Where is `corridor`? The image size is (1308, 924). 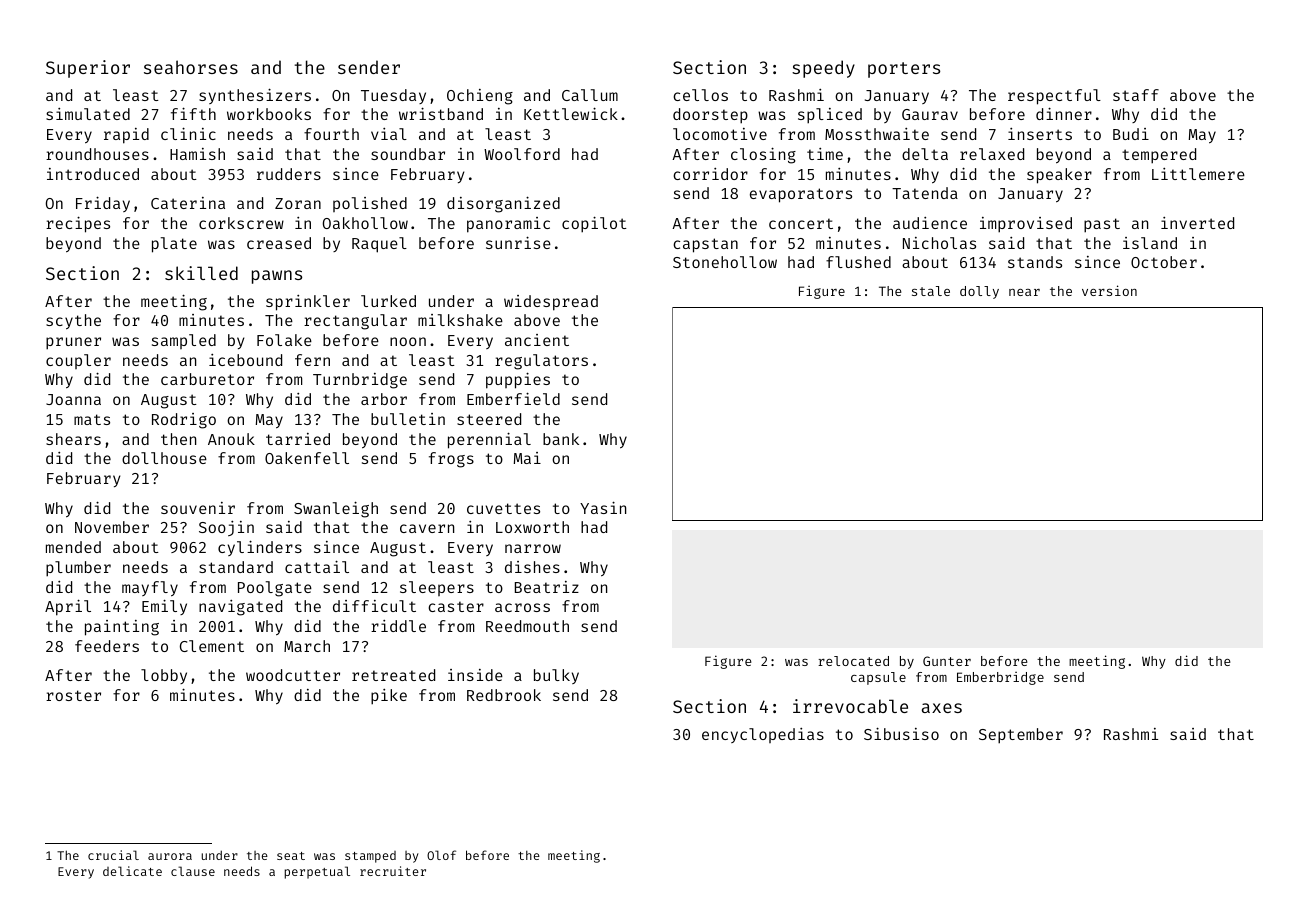
corridor is located at coordinates (710, 174).
